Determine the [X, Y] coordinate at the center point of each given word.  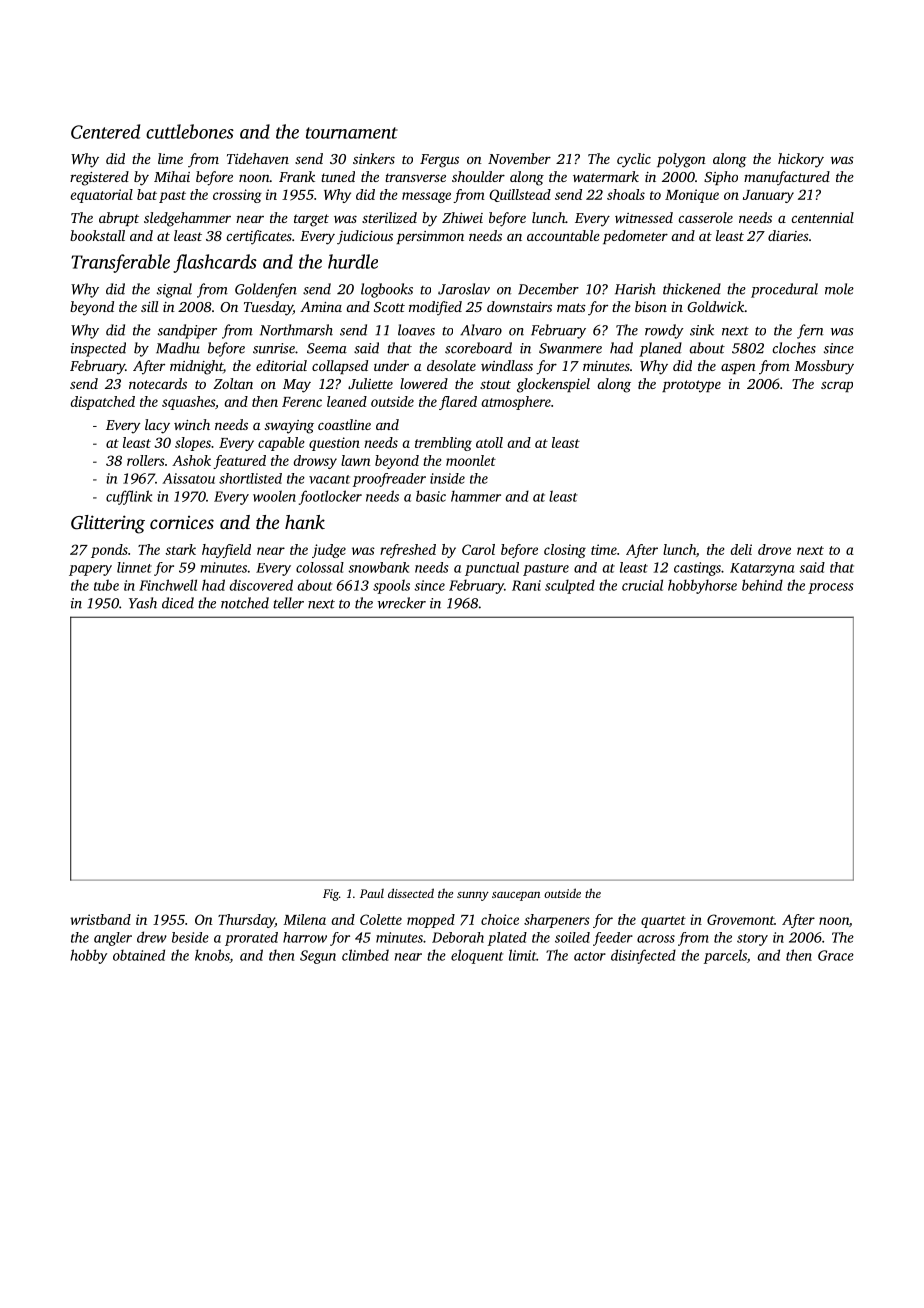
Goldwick [716, 306]
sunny [473, 896]
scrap [837, 386]
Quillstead [520, 195]
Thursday [246, 921]
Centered [105, 131]
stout [495, 384]
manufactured [787, 178]
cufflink [129, 497]
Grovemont [740, 919]
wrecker [402, 603]
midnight [196, 367]
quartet [663, 922]
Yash [143, 603]
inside [447, 478]
